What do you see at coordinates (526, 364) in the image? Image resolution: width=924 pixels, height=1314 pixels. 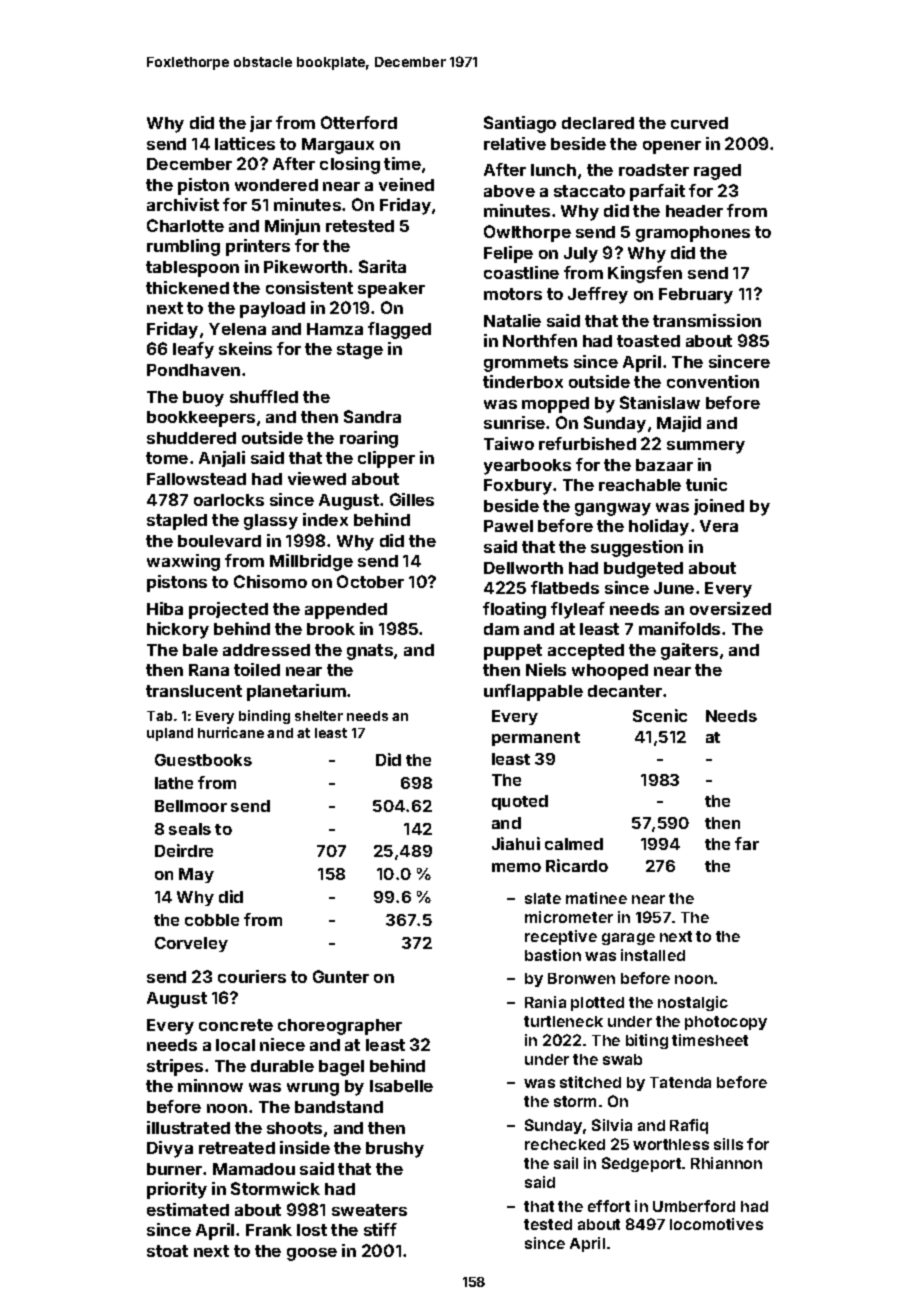 I see `grommets` at bounding box center [526, 364].
